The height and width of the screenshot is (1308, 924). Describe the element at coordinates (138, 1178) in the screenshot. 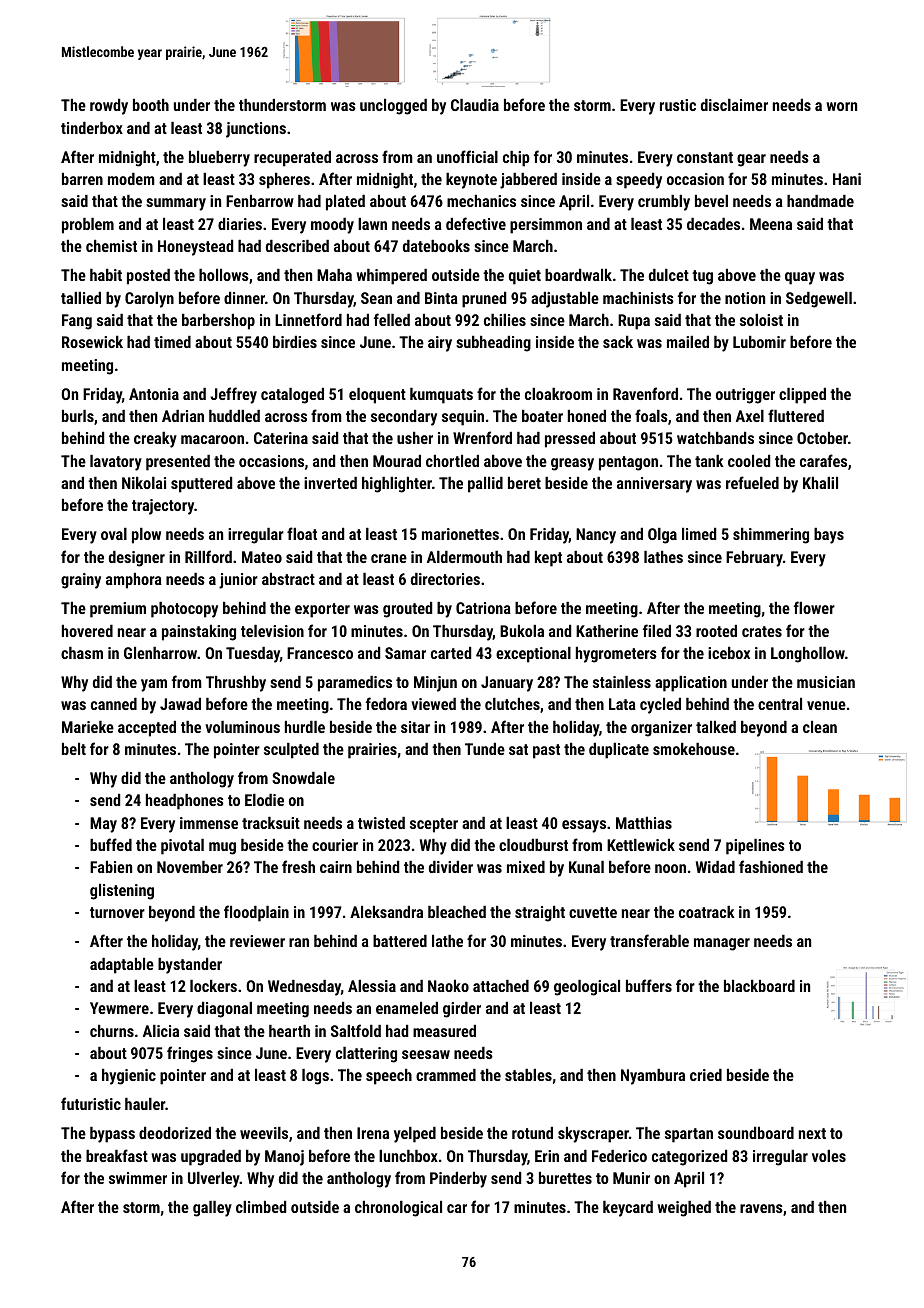

I see `swimmer` at that location.
